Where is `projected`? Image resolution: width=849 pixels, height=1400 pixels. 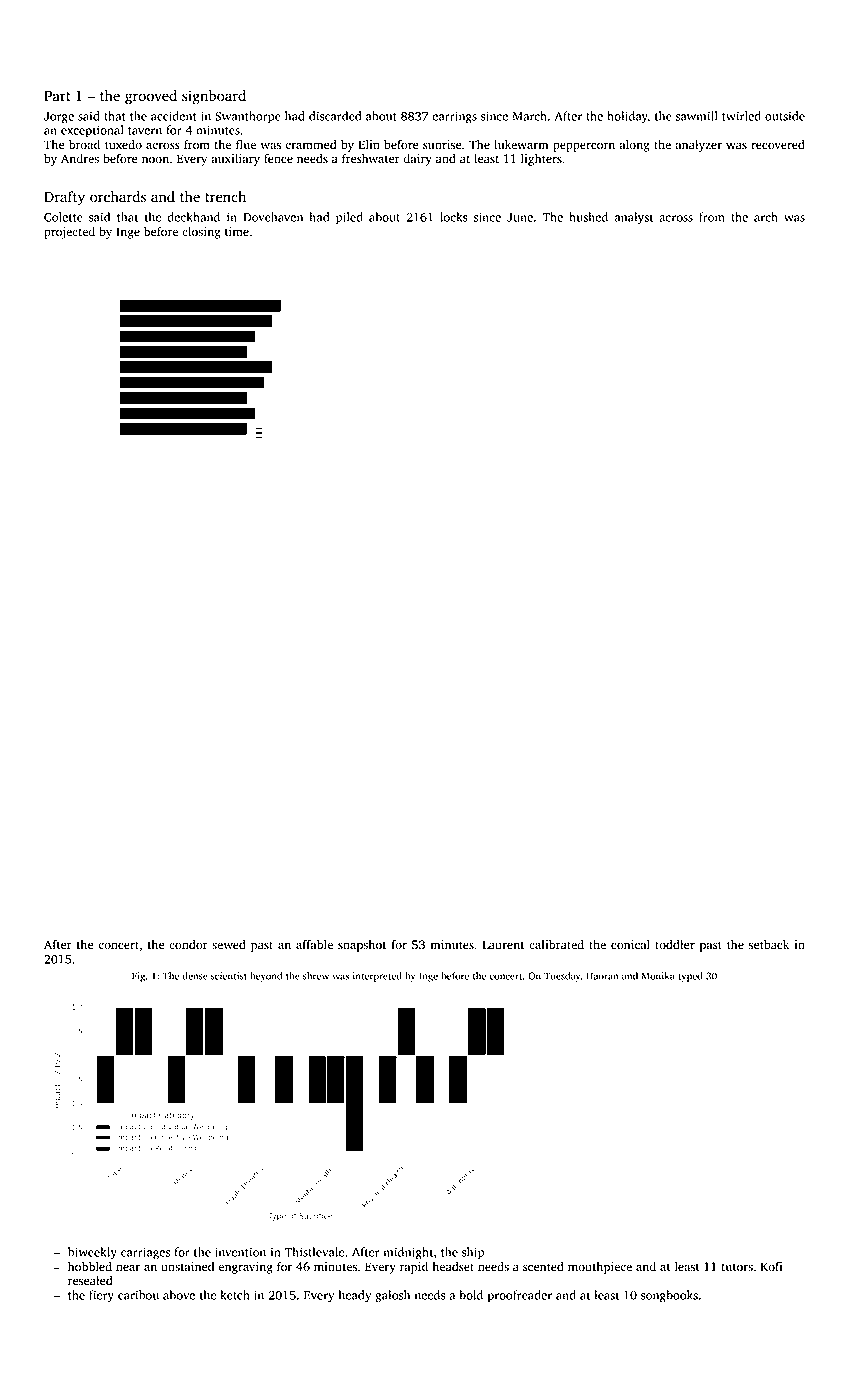 projected is located at coordinates (69, 233).
